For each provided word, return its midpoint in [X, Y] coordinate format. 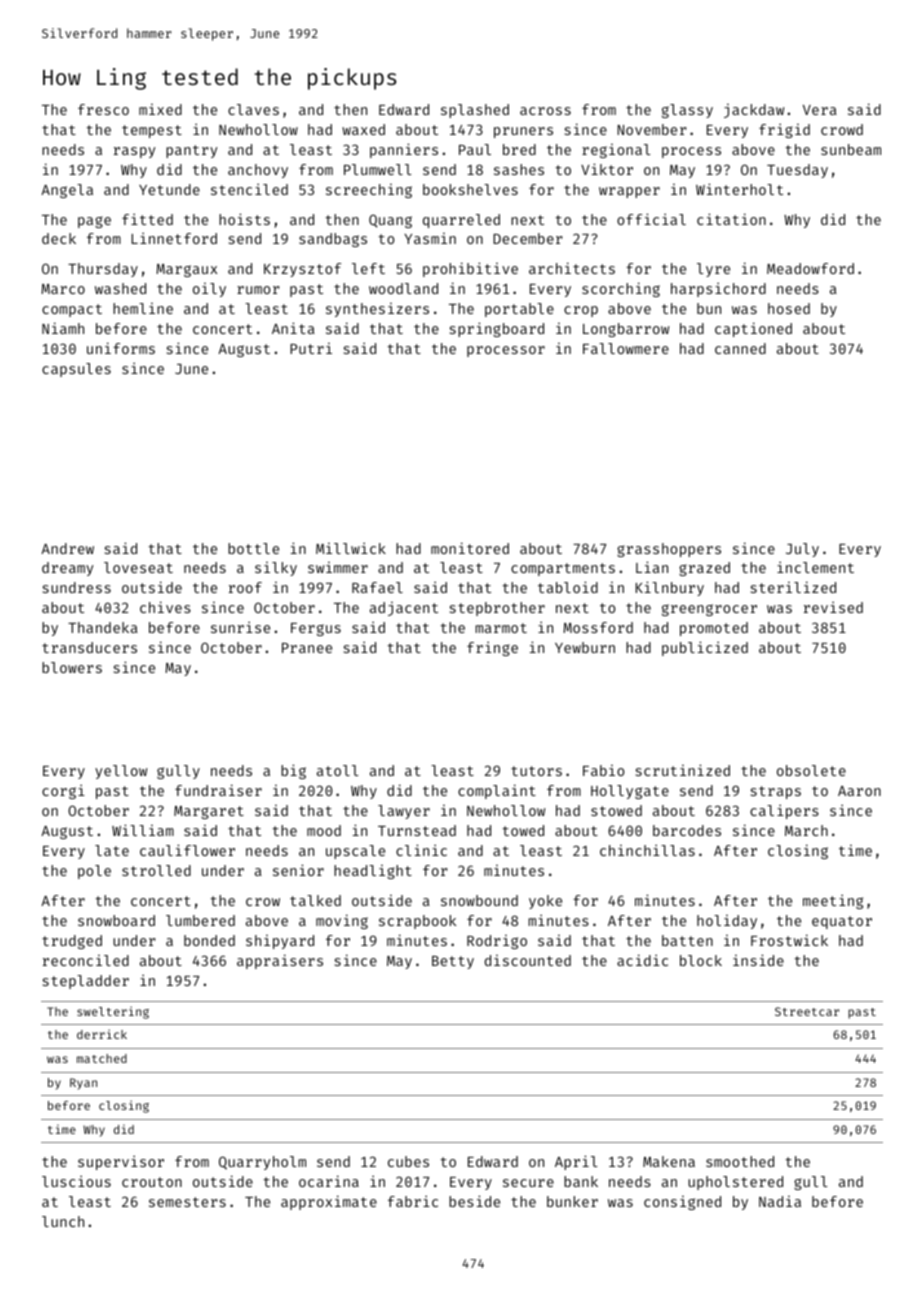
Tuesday [797, 171]
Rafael [377, 587]
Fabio [603, 770]
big [293, 771]
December [527, 238]
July [802, 550]
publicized [705, 648]
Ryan [83, 1084]
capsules [76, 370]
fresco [103, 109]
